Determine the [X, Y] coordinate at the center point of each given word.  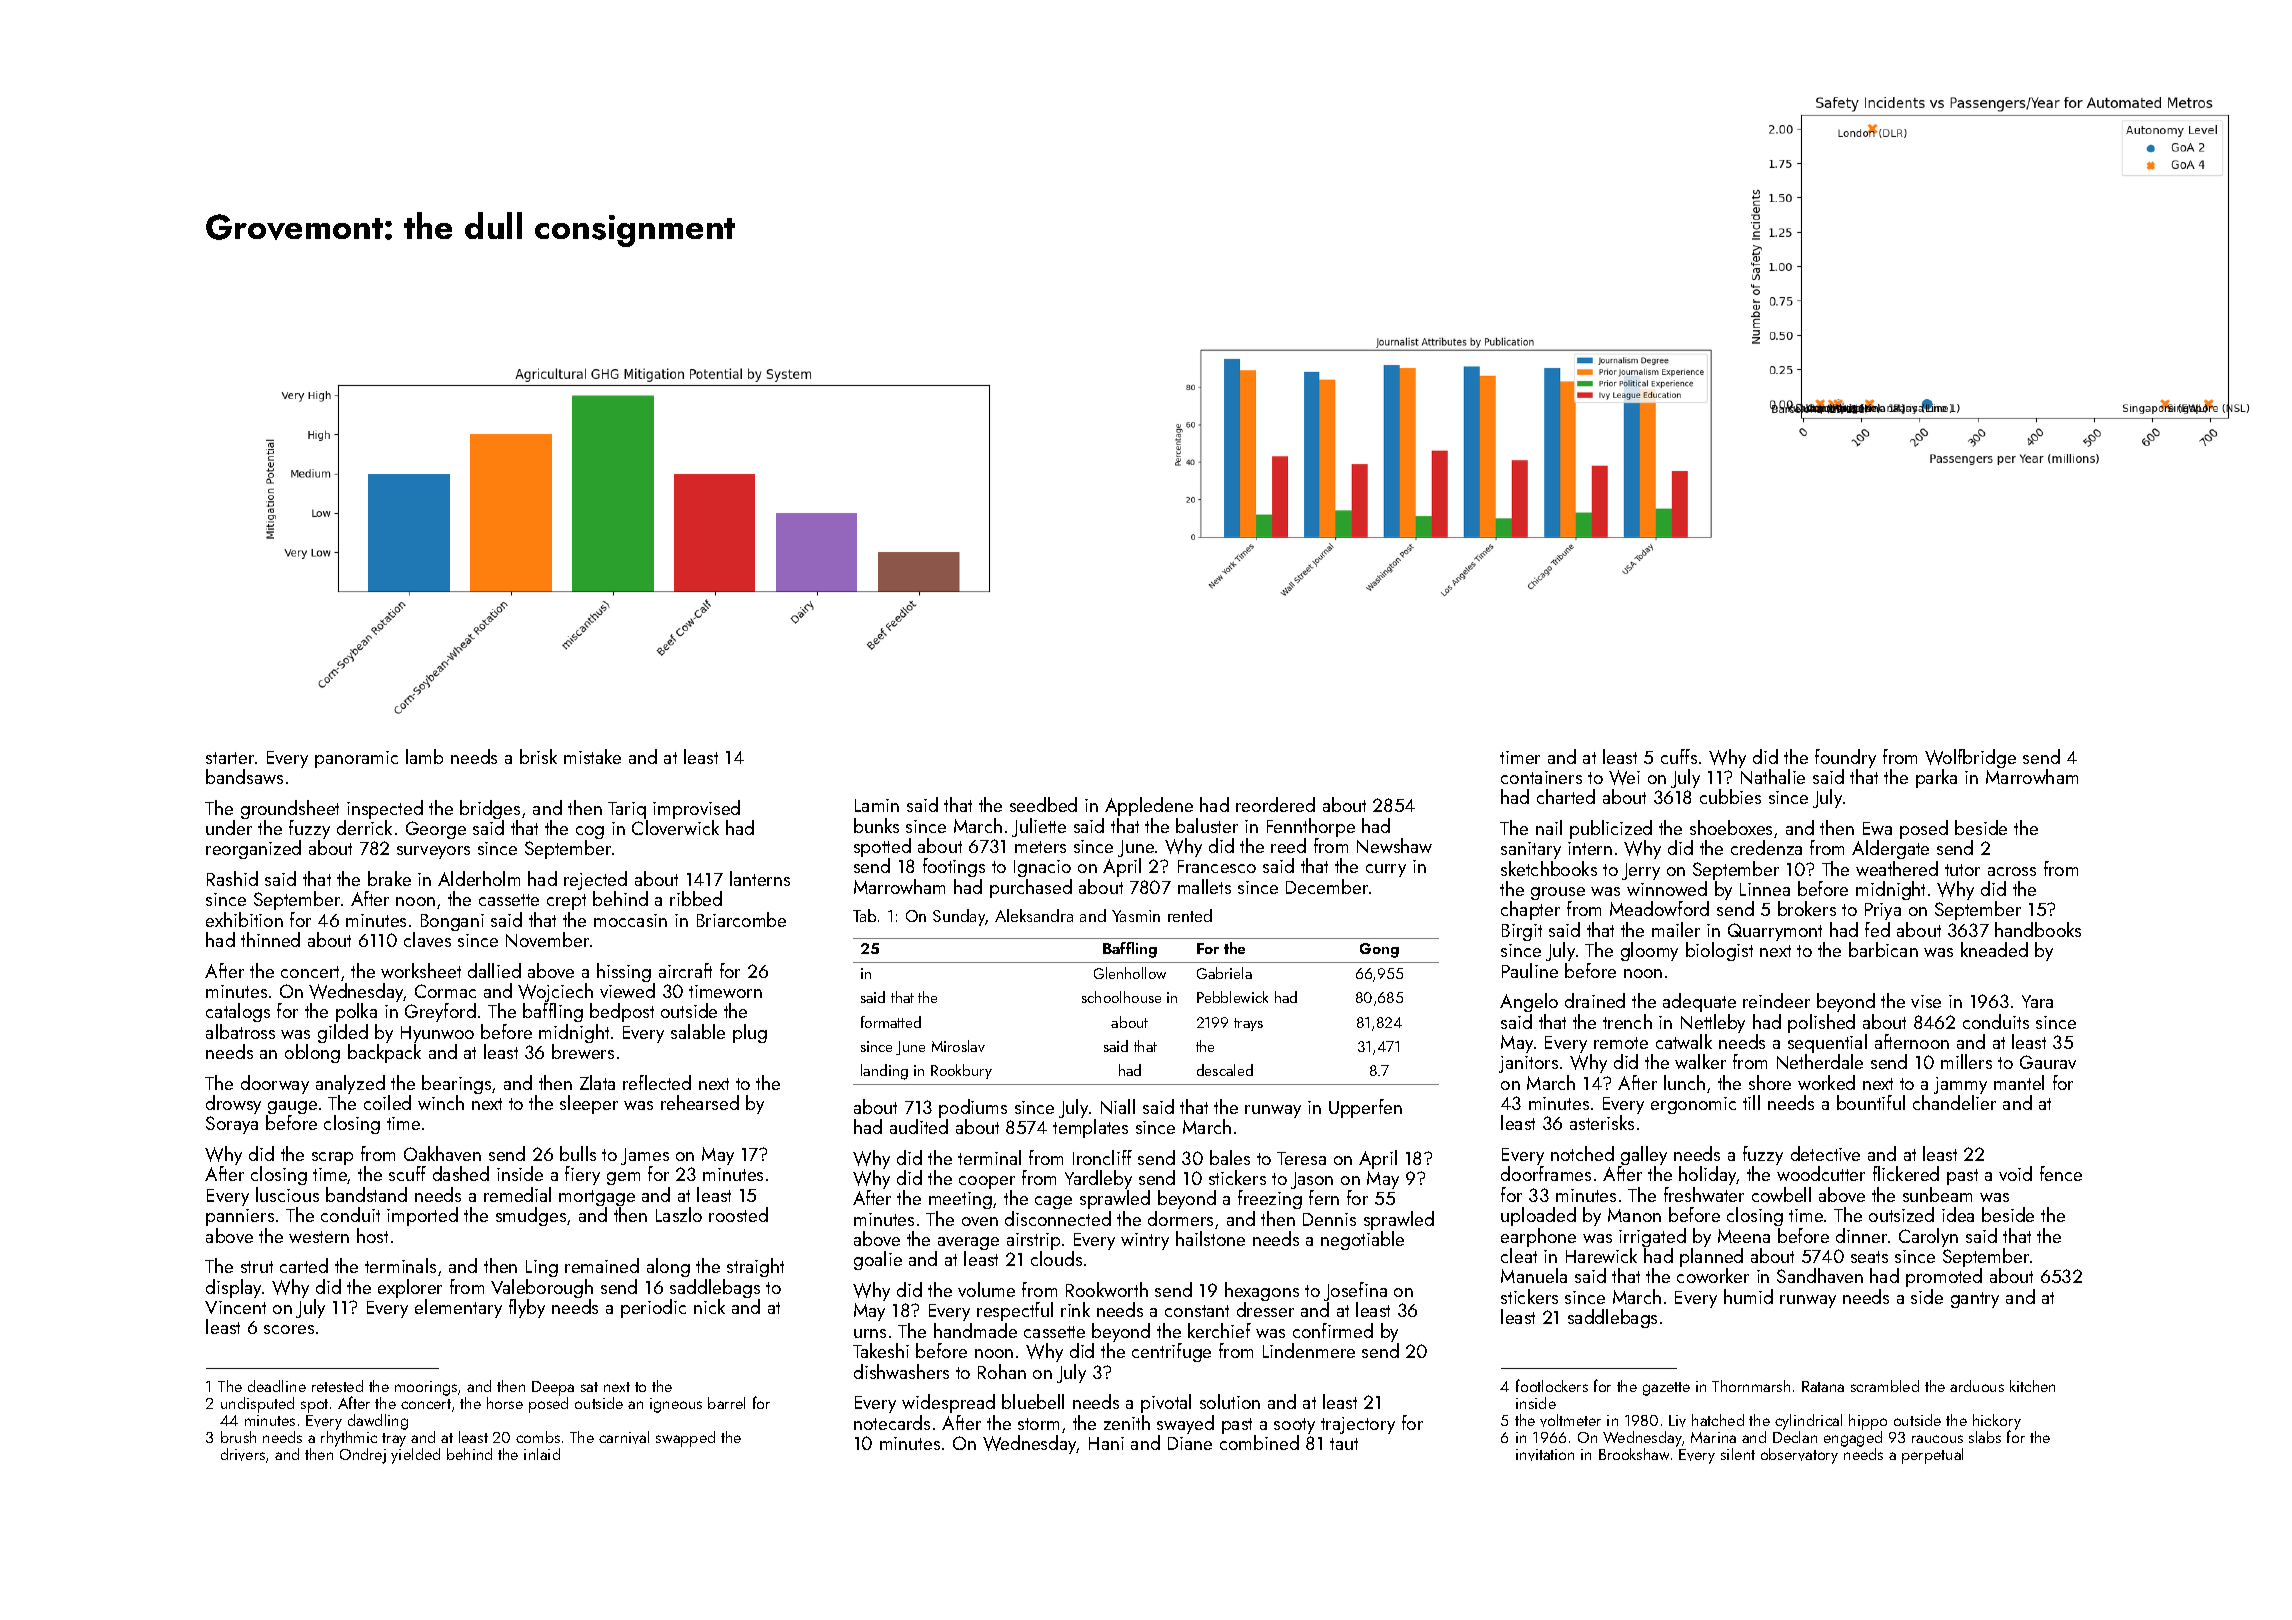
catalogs [238, 1012]
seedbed [1043, 804]
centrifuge [1171, 1352]
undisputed [257, 1405]
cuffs [1679, 756]
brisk [538, 756]
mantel [2019, 1082]
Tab [864, 915]
